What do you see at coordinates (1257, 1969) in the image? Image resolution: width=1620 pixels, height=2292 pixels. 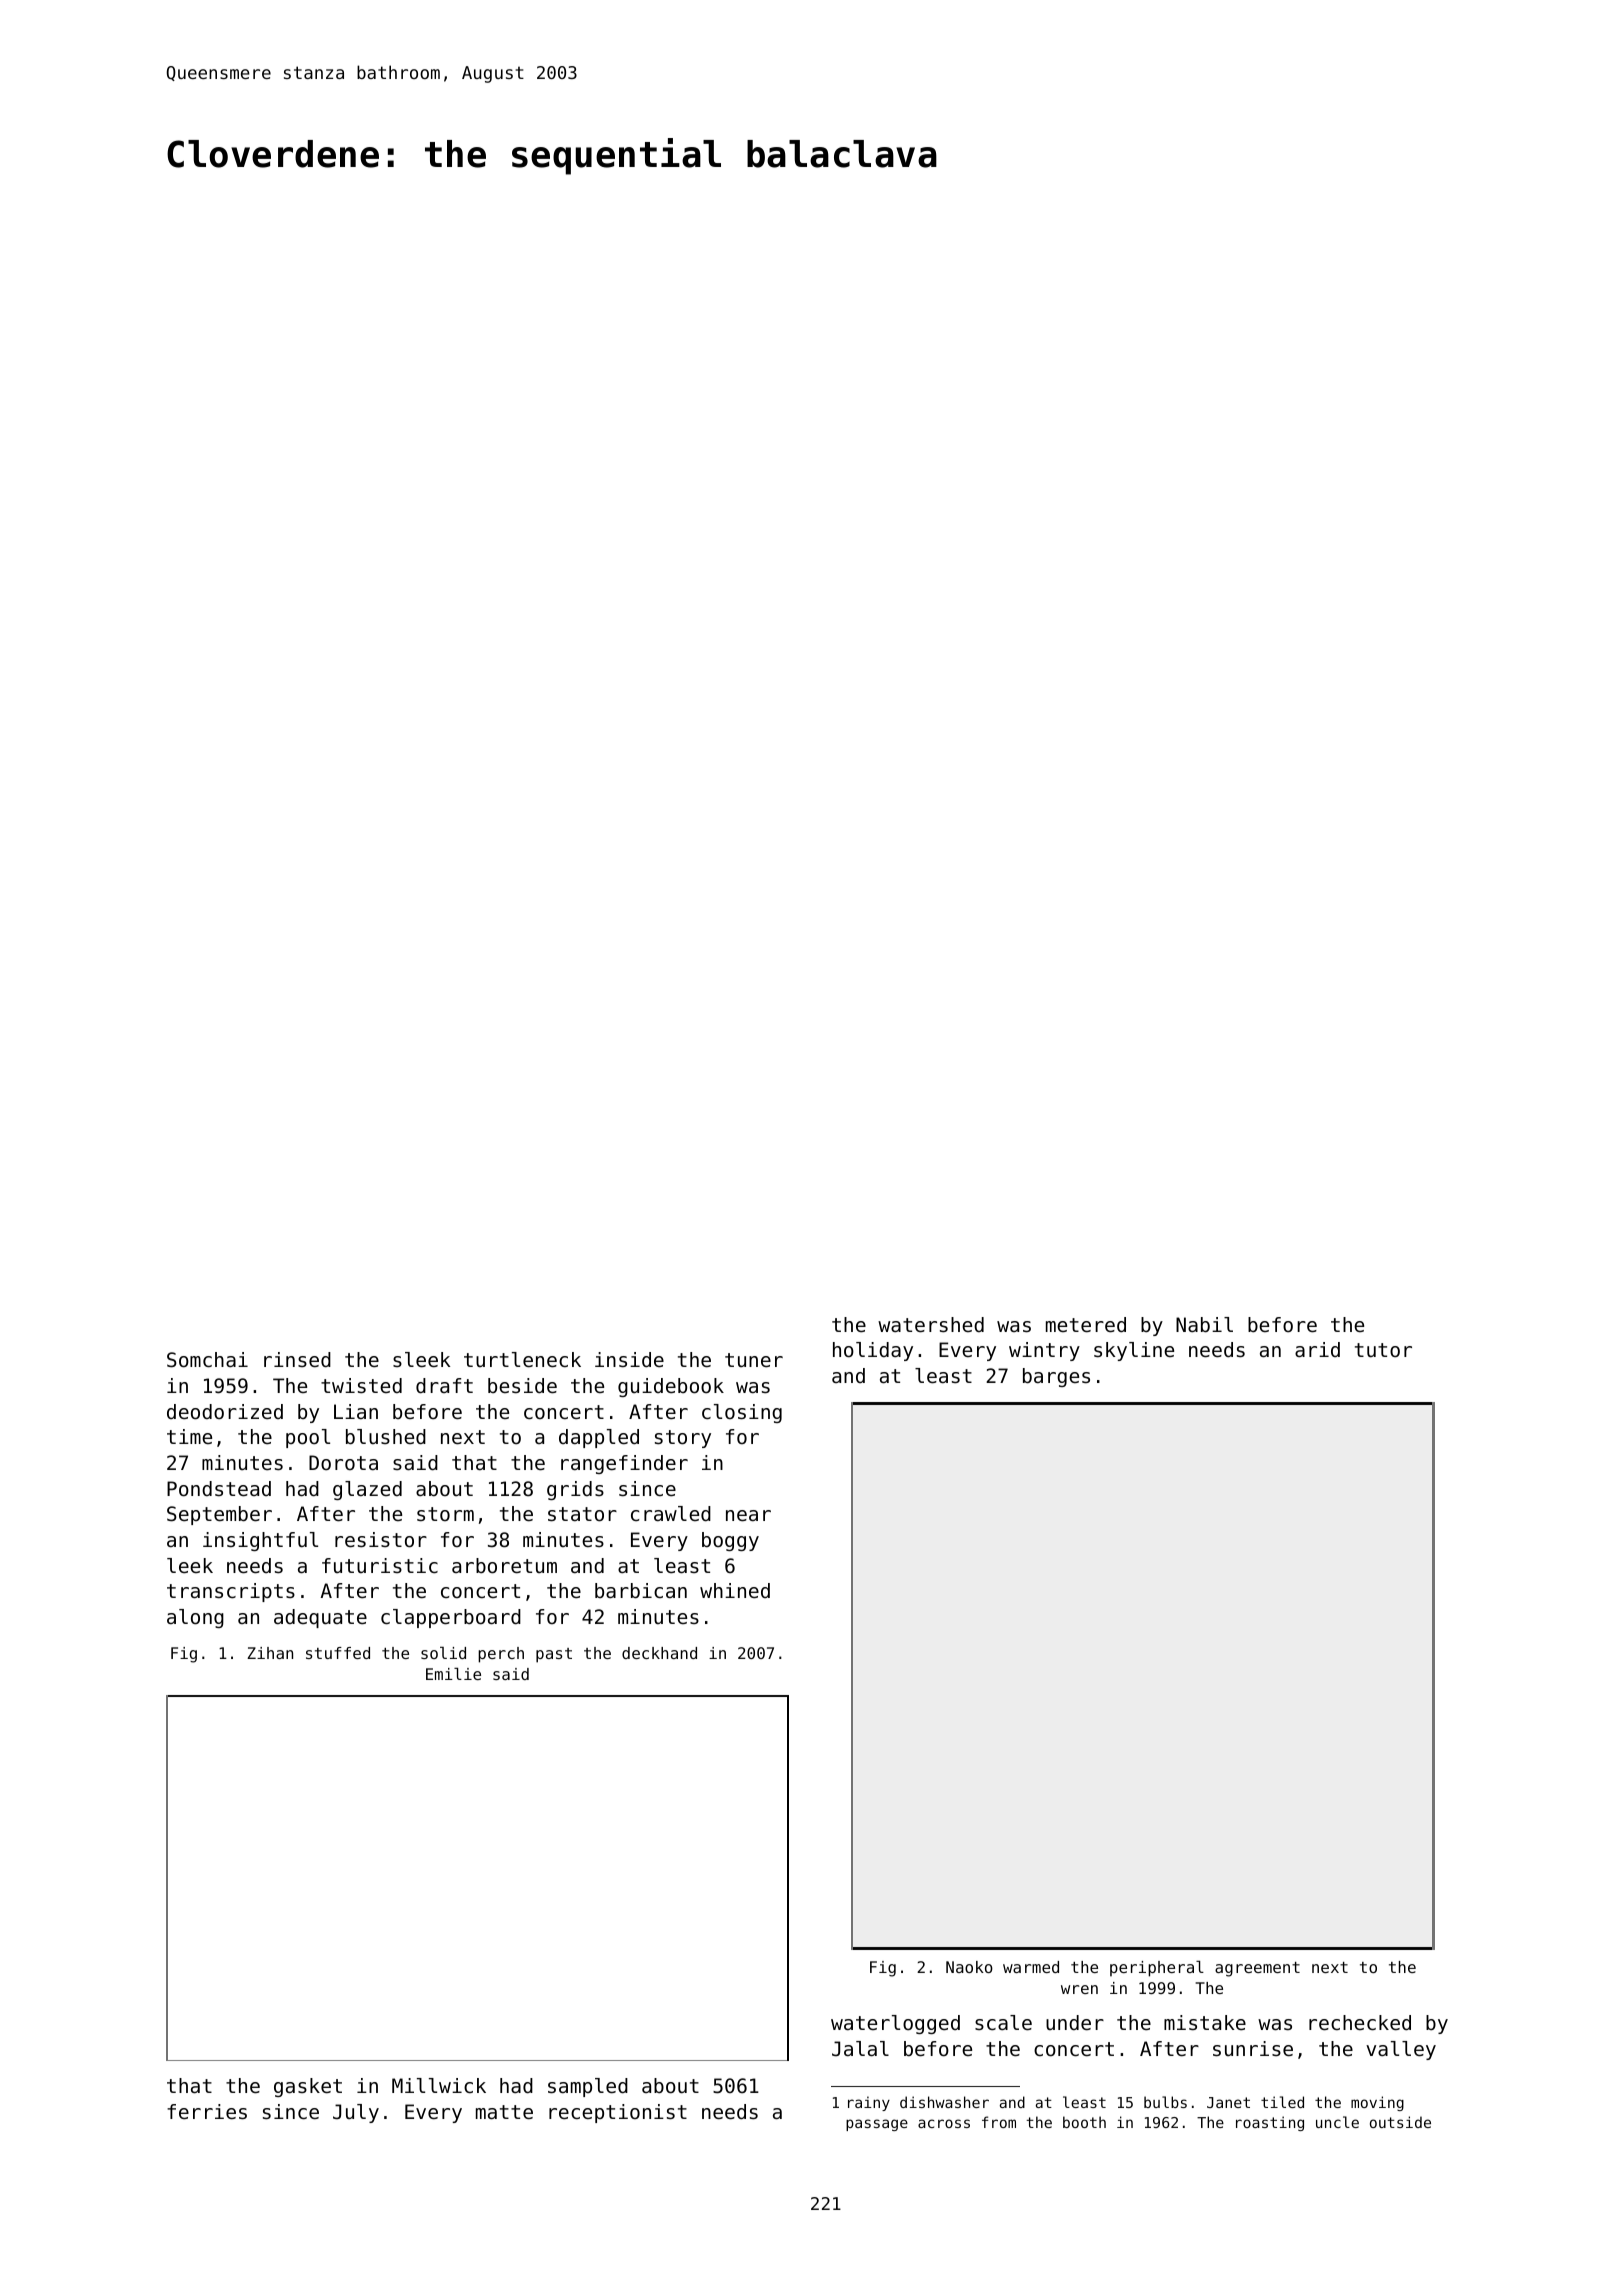 I see `agreement` at bounding box center [1257, 1969].
